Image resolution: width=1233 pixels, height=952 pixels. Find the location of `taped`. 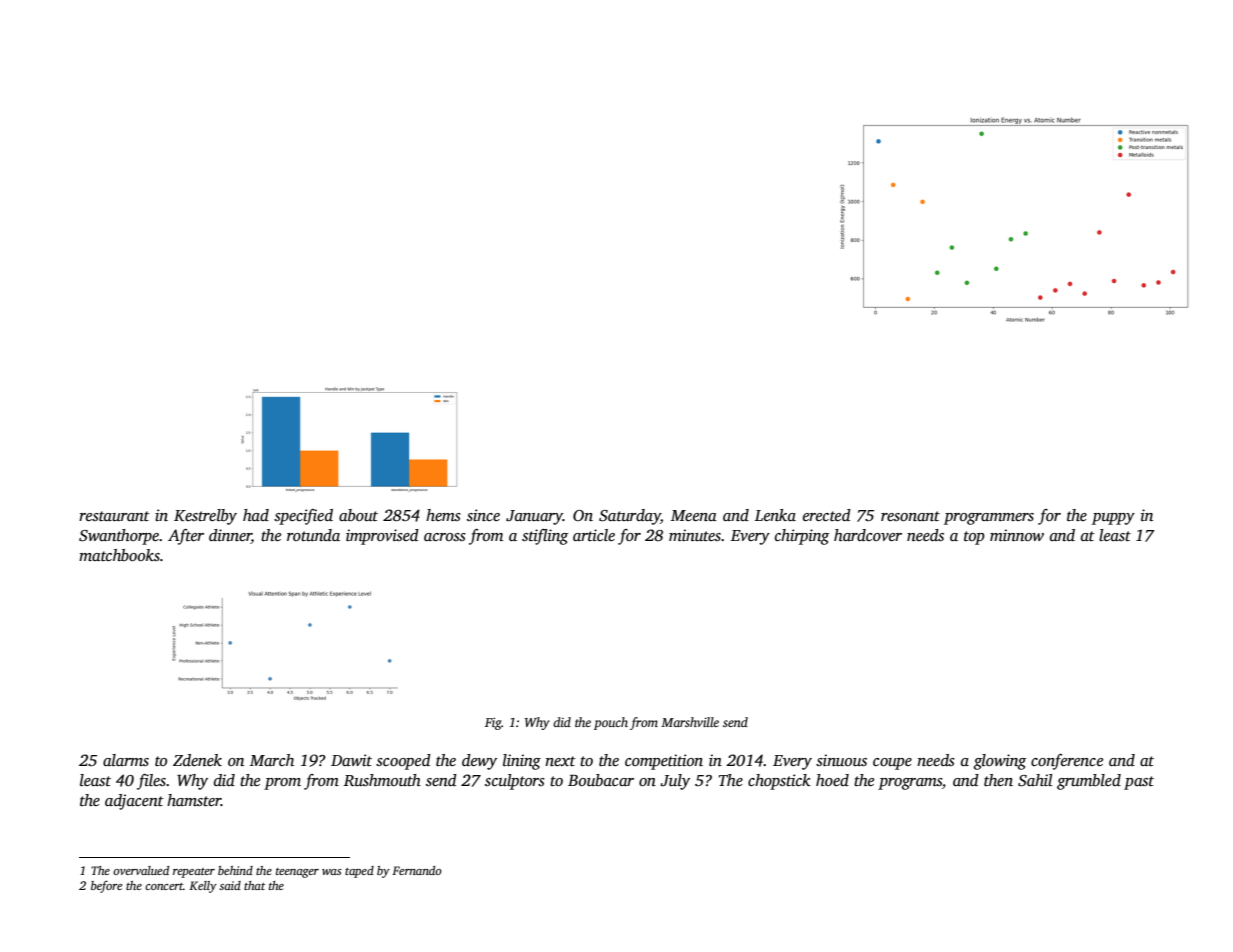

taped is located at coordinates (359, 872).
